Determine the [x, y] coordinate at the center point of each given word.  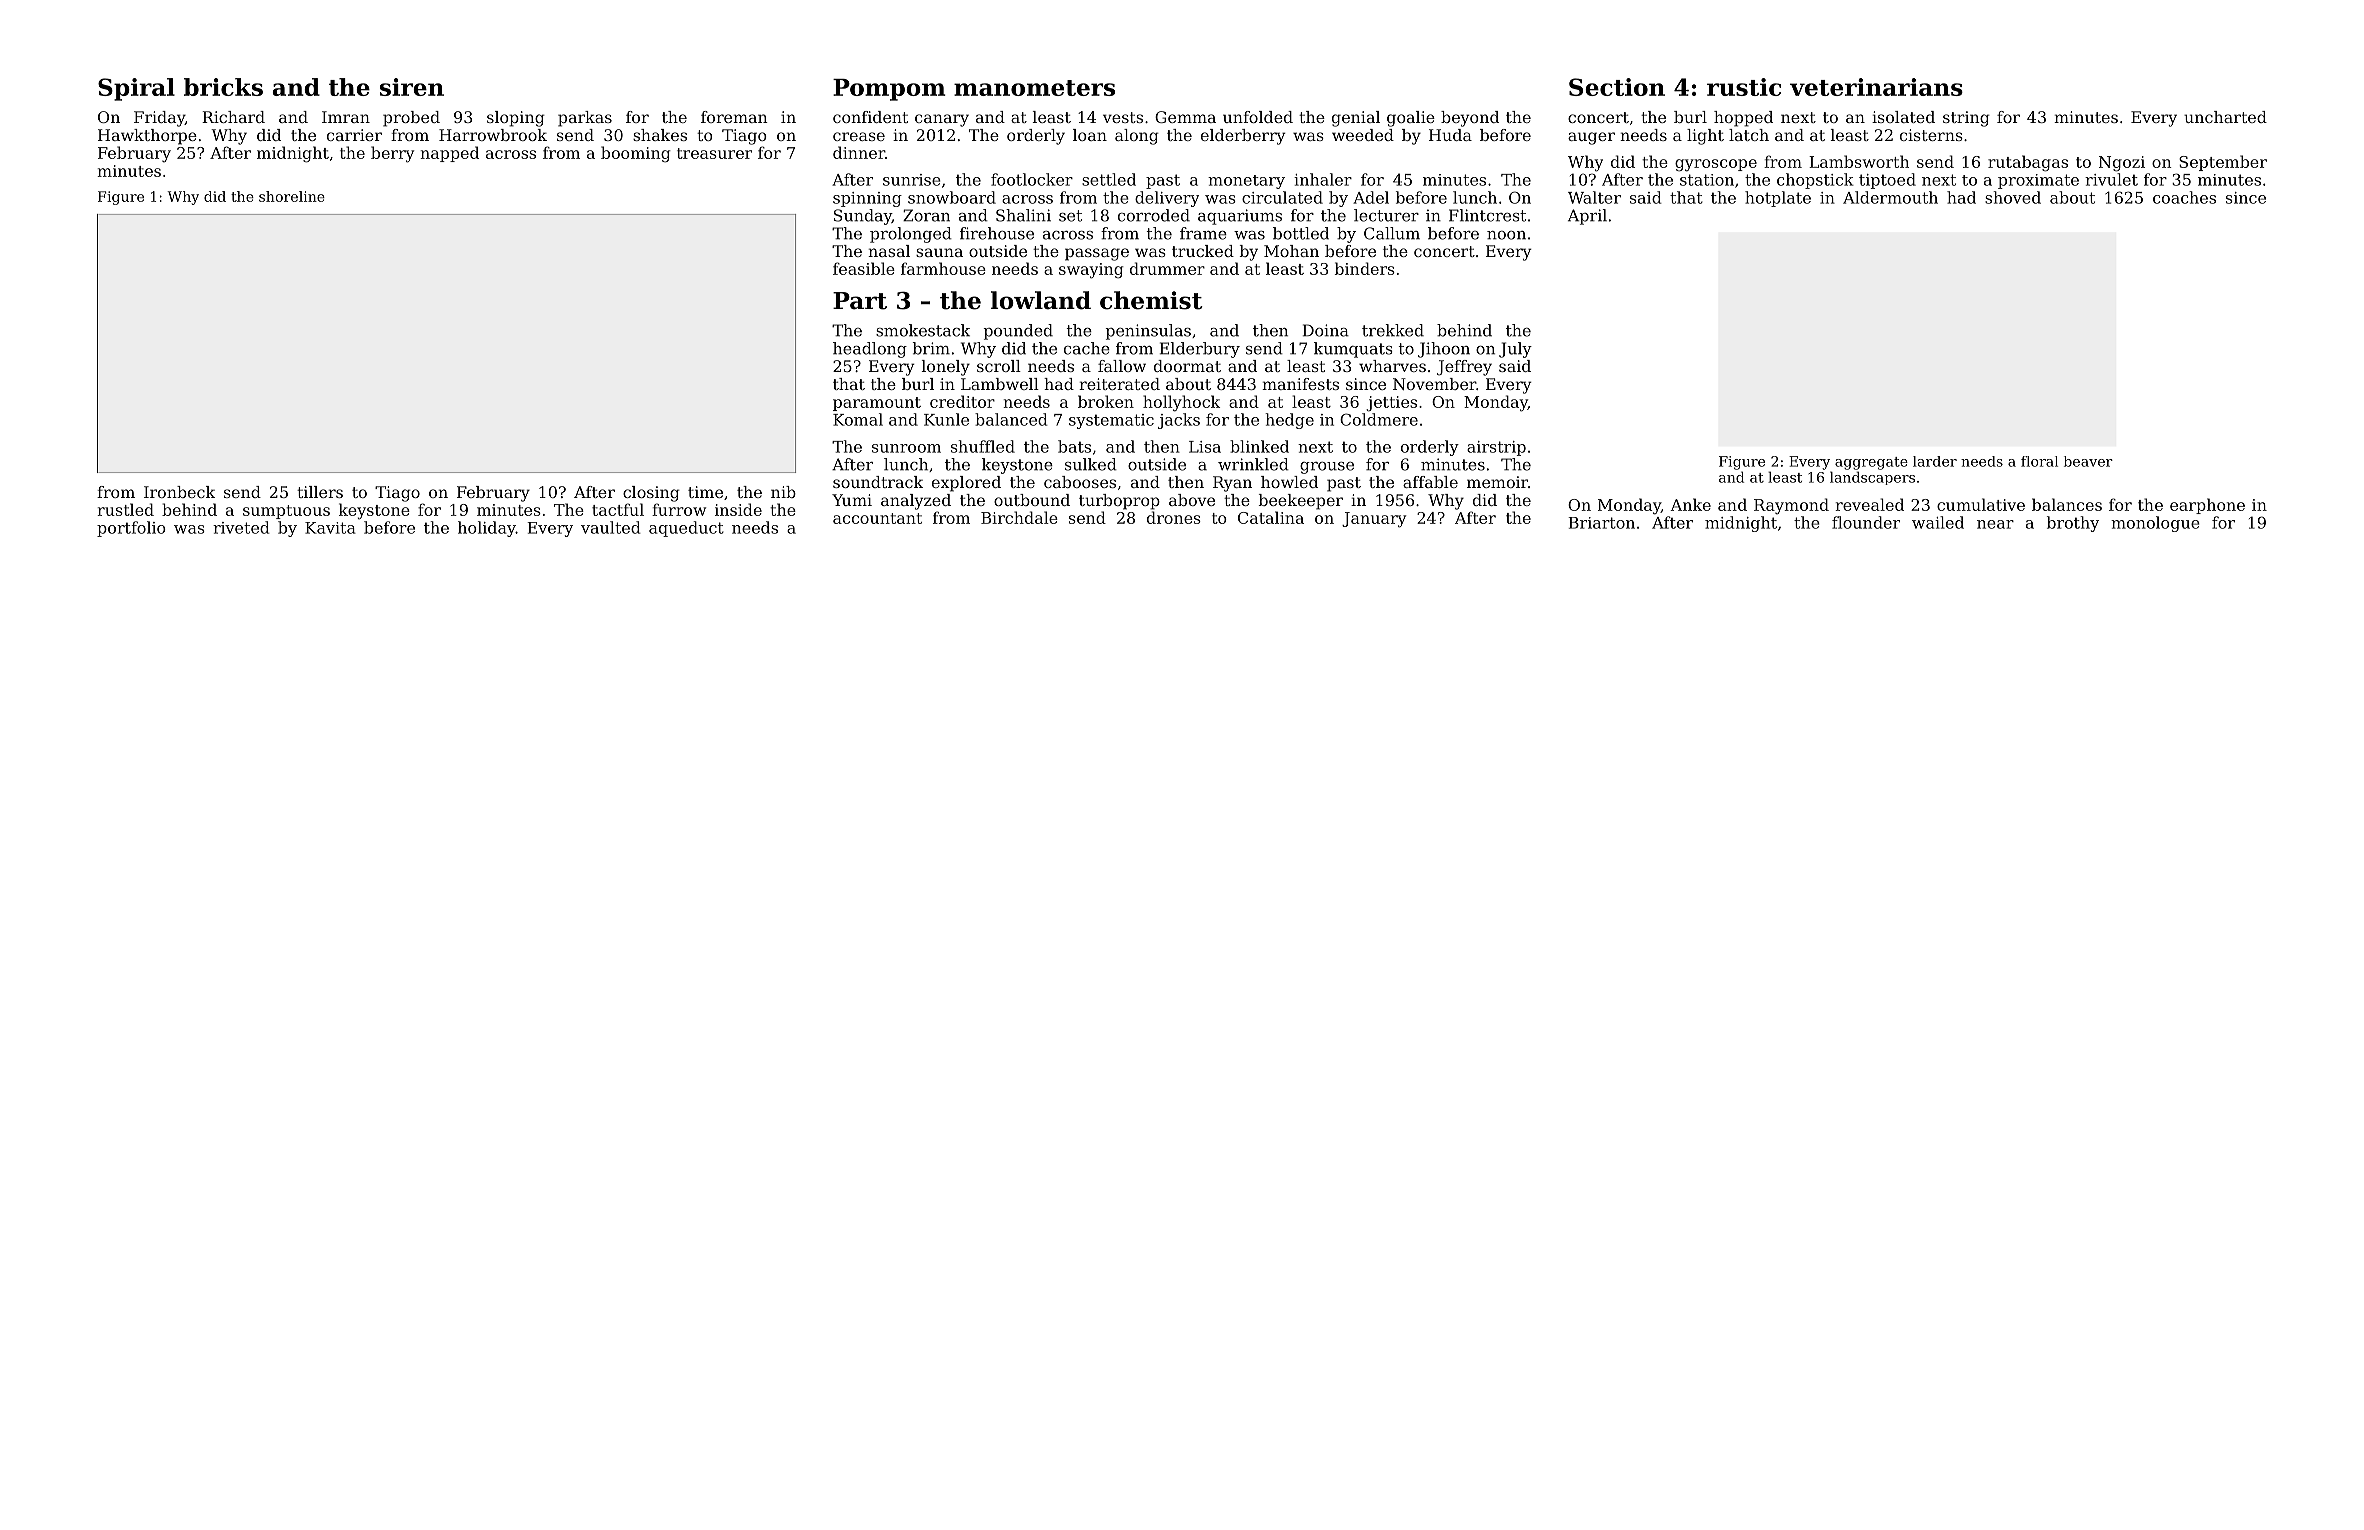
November [1434, 384]
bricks [223, 87]
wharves [1392, 366]
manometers [1034, 88]
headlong [870, 350]
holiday [487, 529]
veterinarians [1876, 87]
